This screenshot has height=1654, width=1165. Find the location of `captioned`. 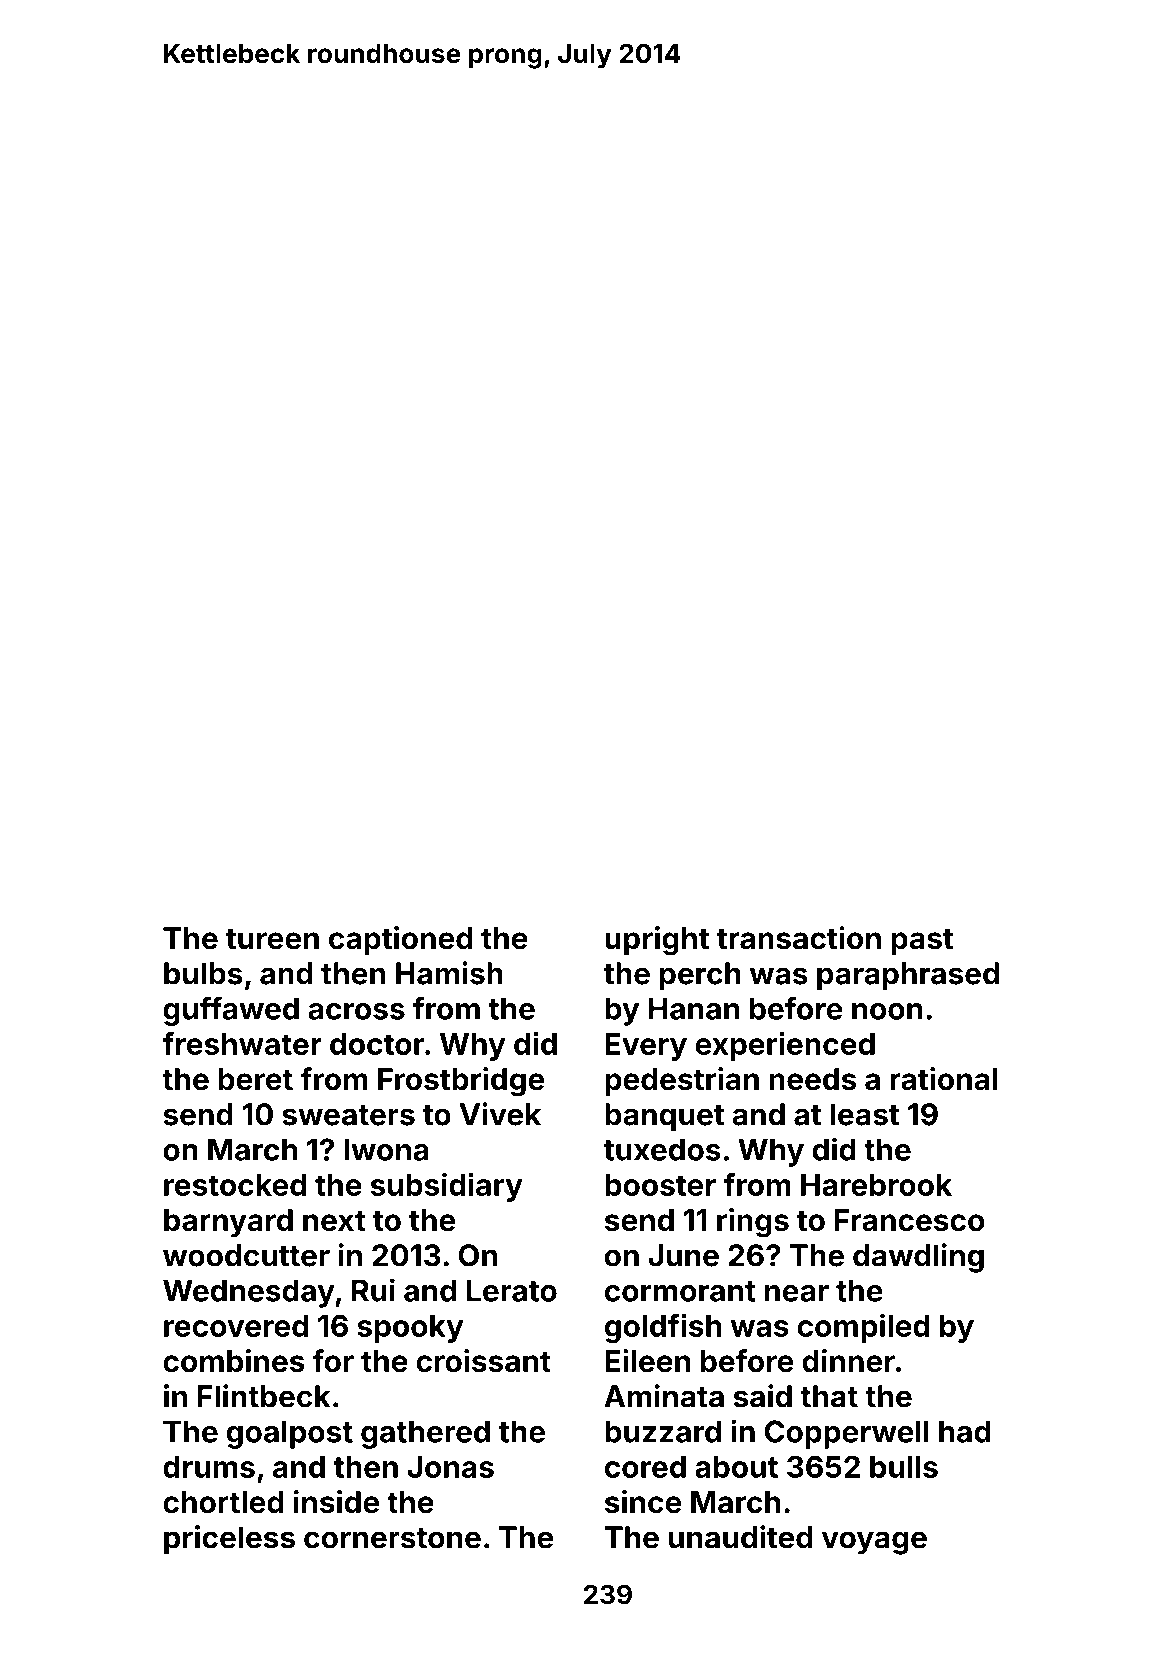

captioned is located at coordinates (401, 940).
